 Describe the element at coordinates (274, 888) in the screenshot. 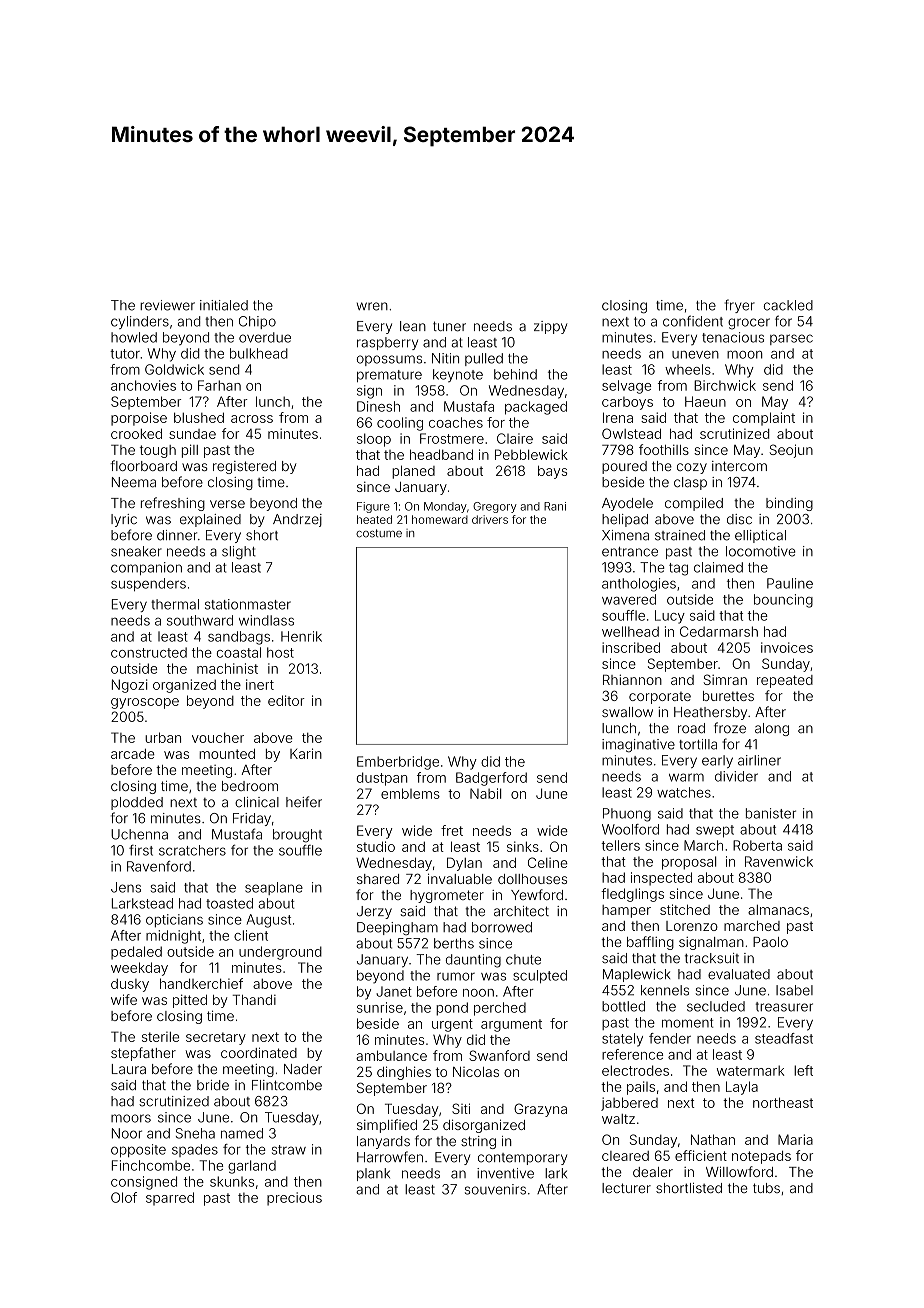

I see `seaplane` at that location.
